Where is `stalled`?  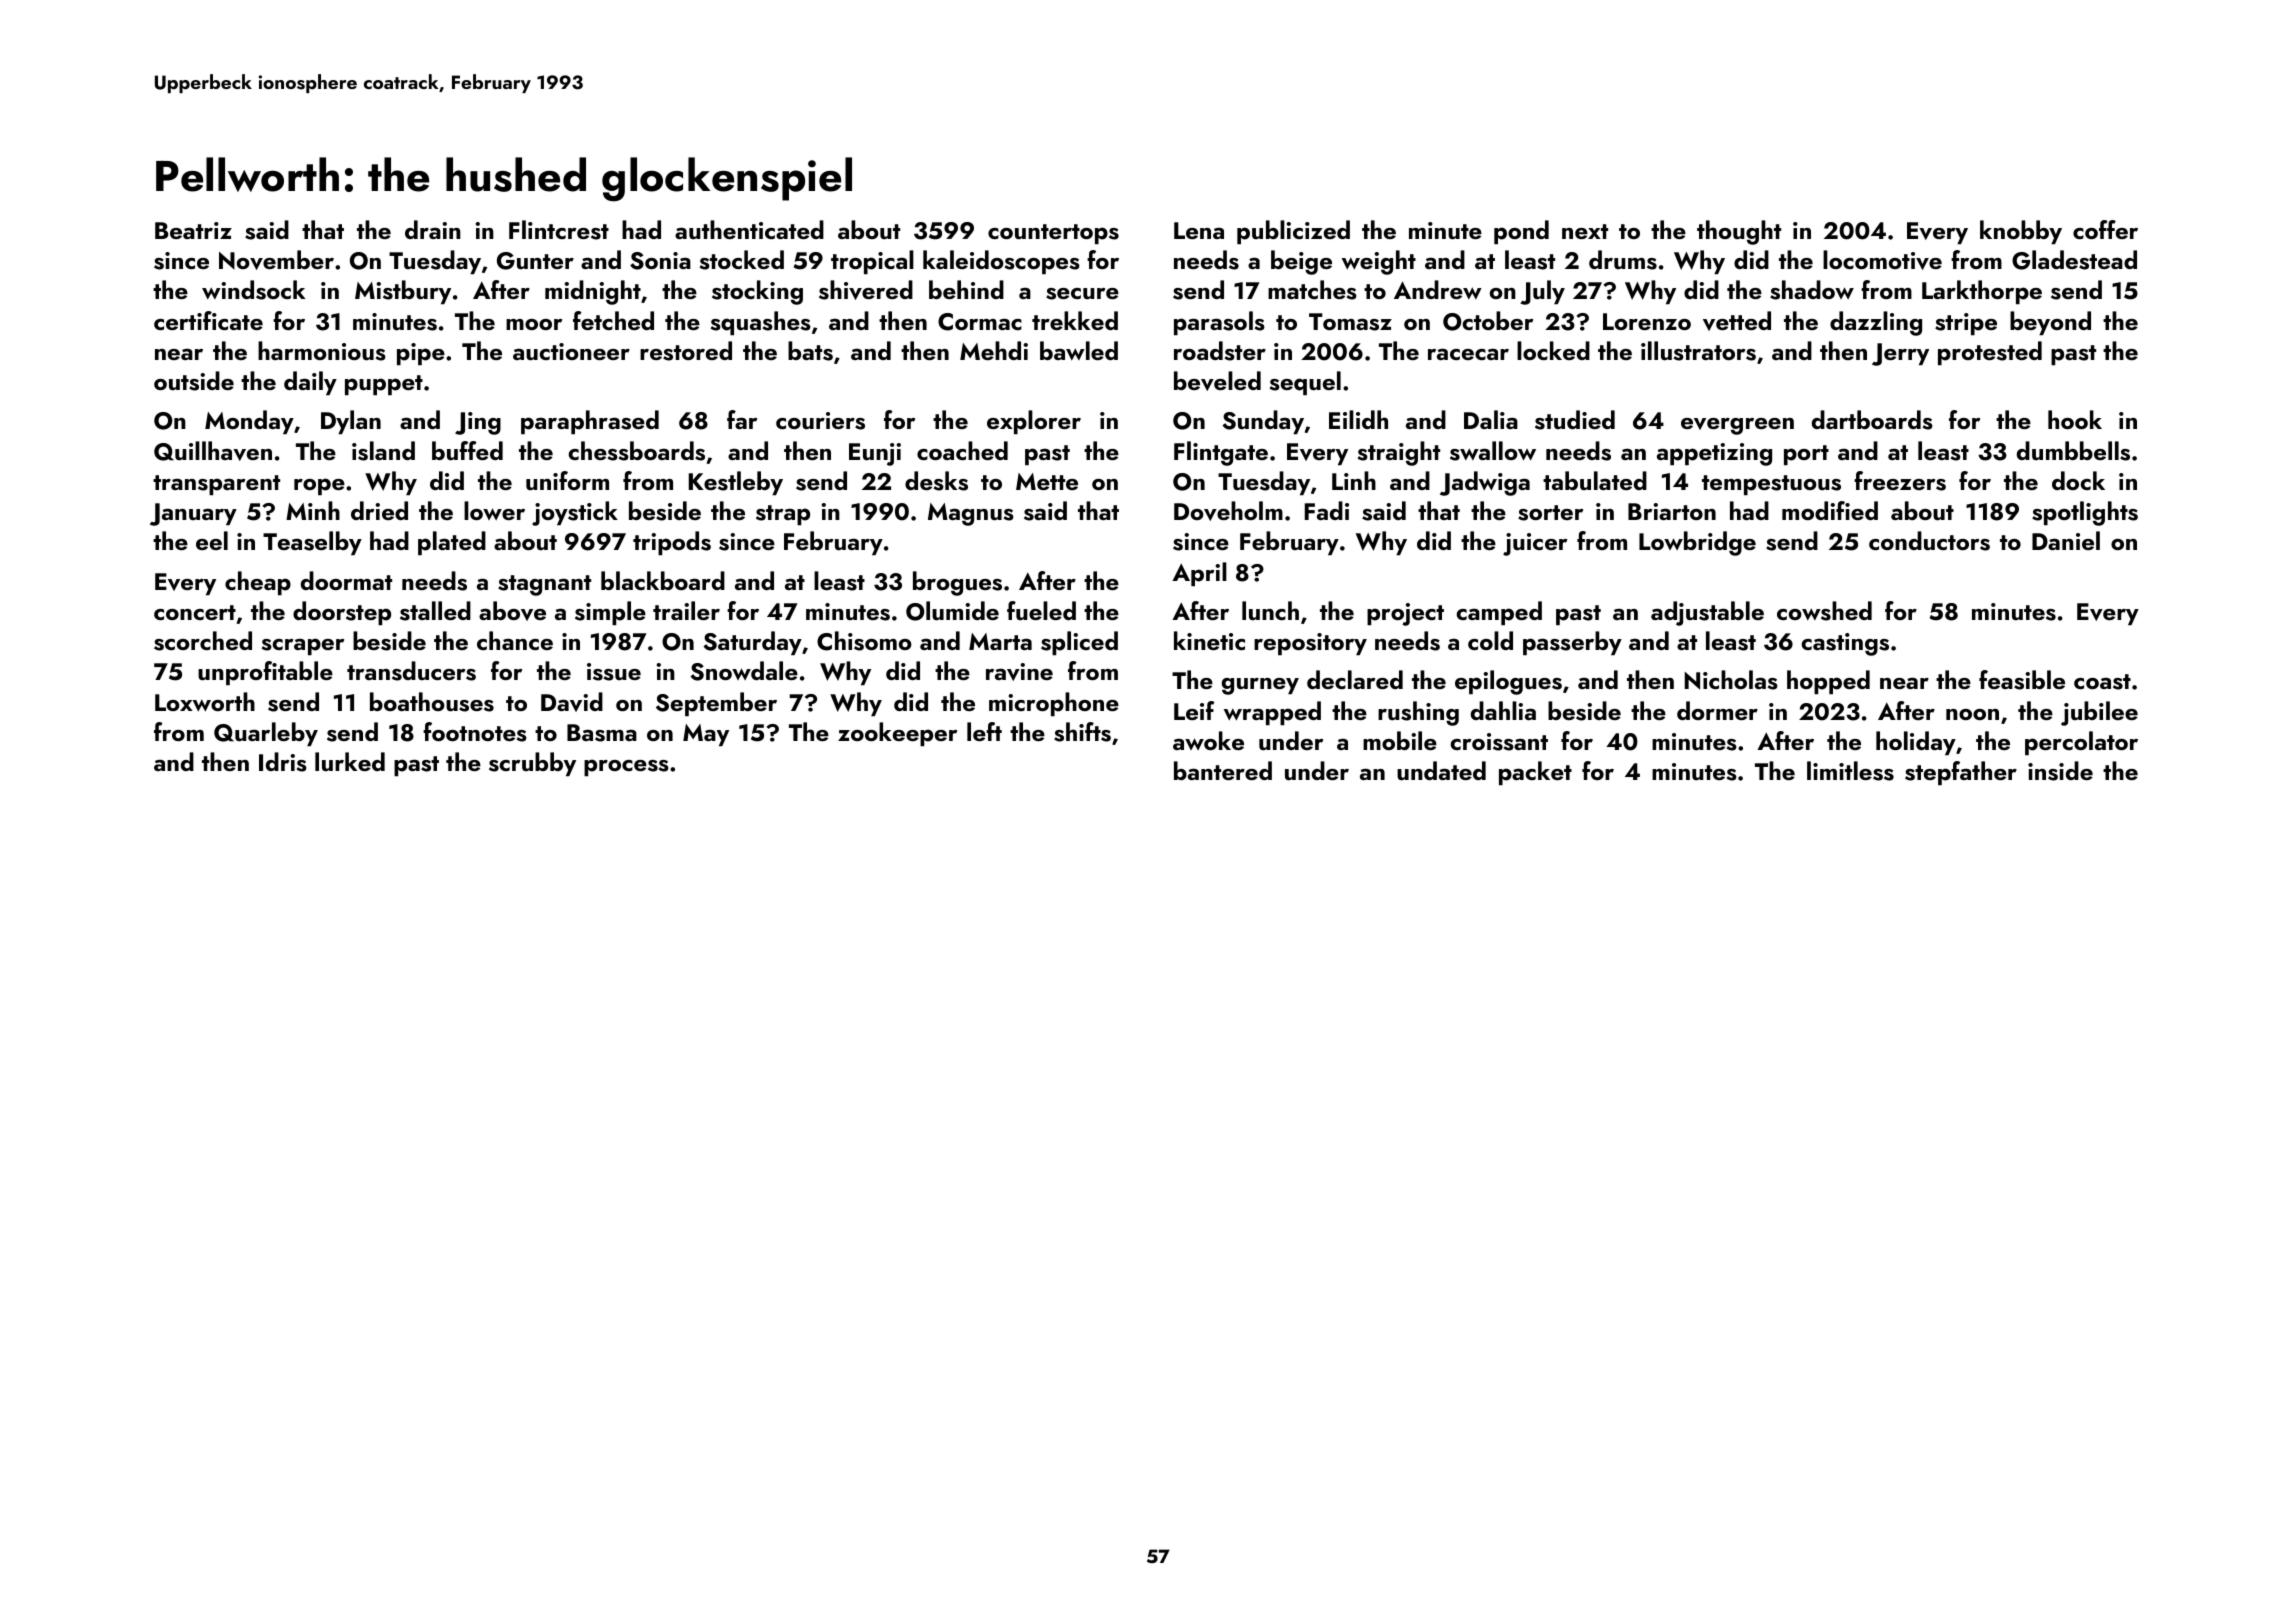 stalled is located at coordinates (435, 611).
